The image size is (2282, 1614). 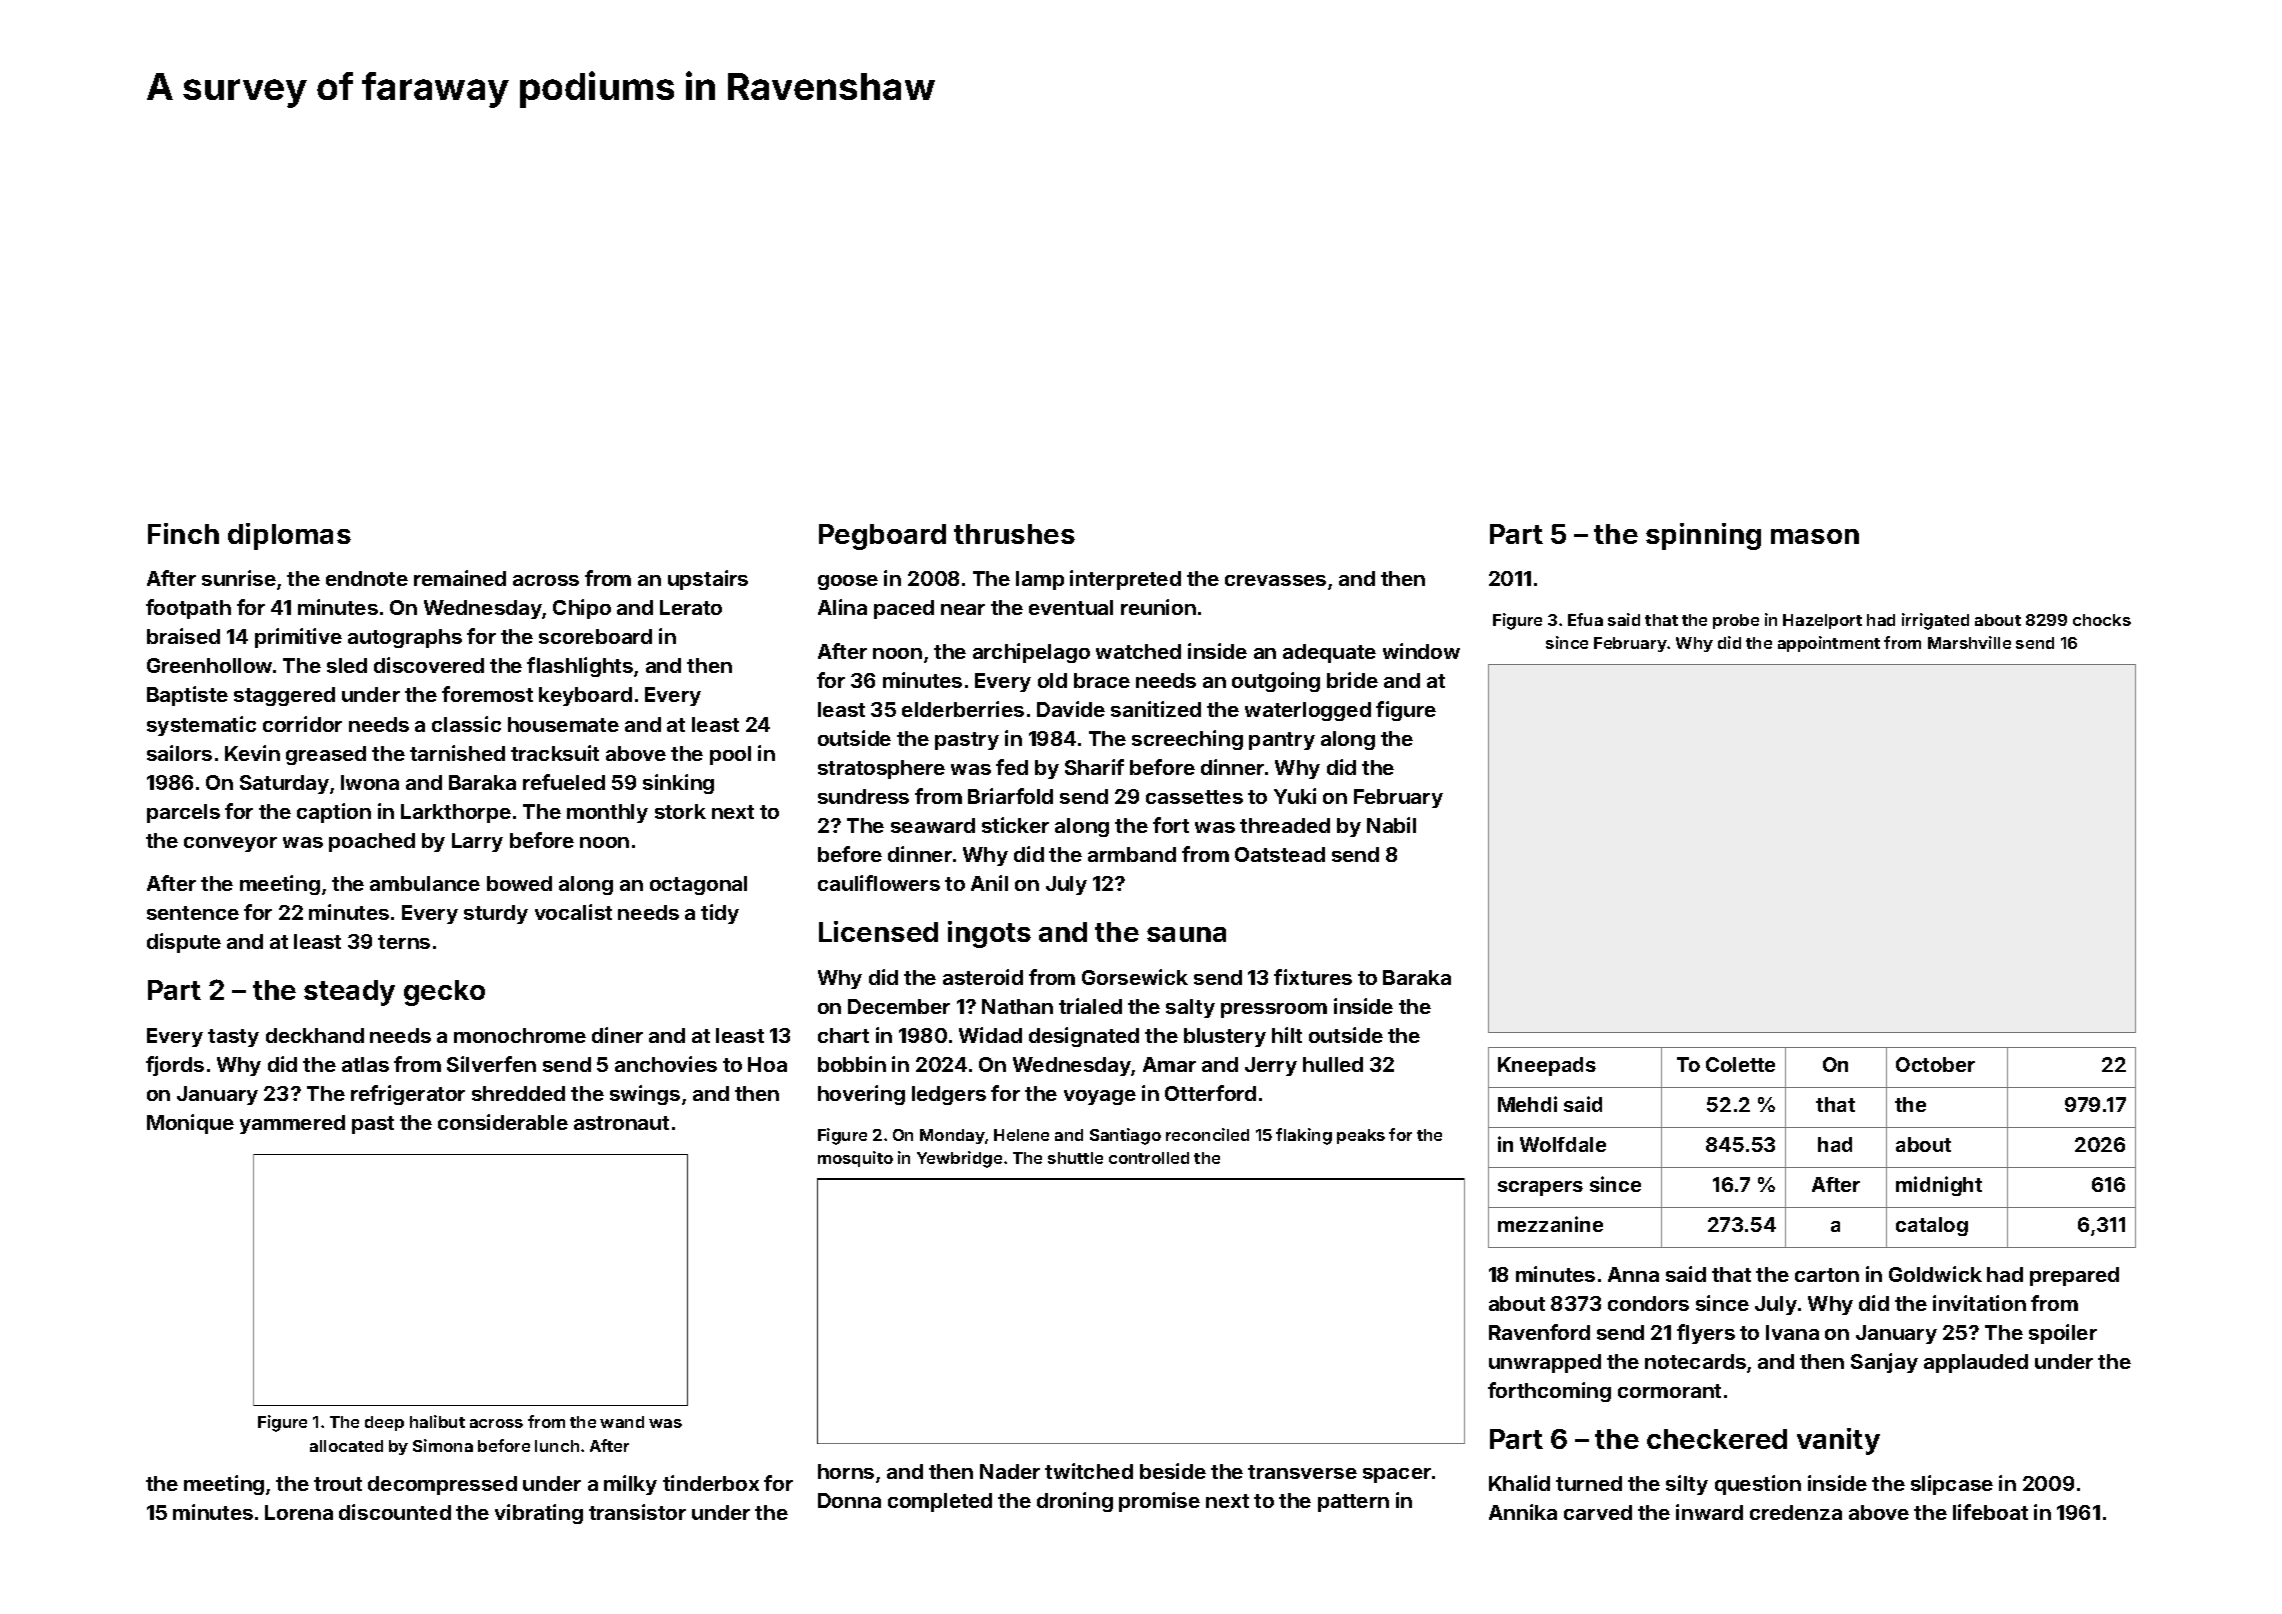 What do you see at coordinates (949, 1095) in the screenshot?
I see `ledgers` at bounding box center [949, 1095].
